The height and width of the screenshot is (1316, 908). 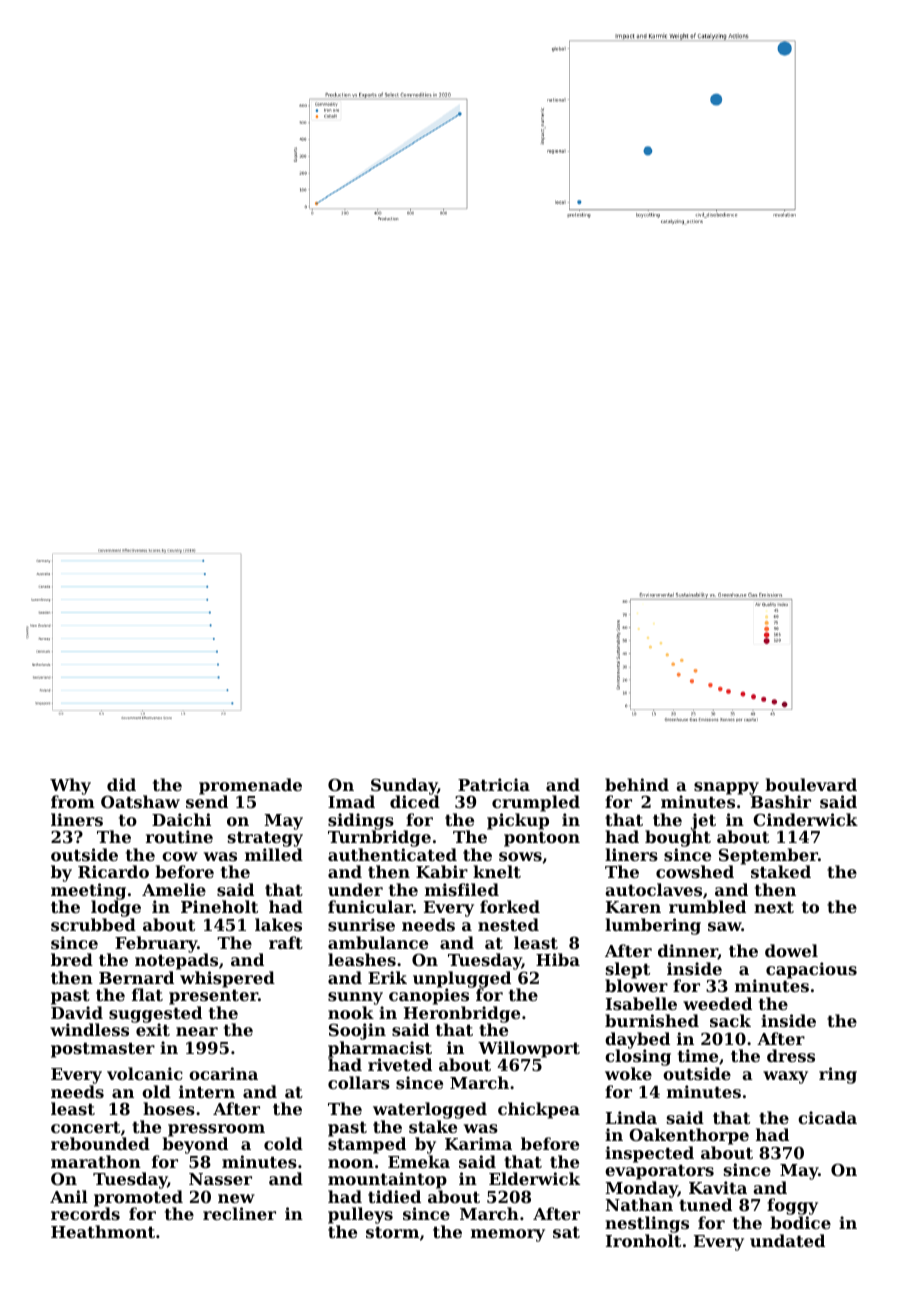 I want to click on capacious, so click(x=811, y=970).
